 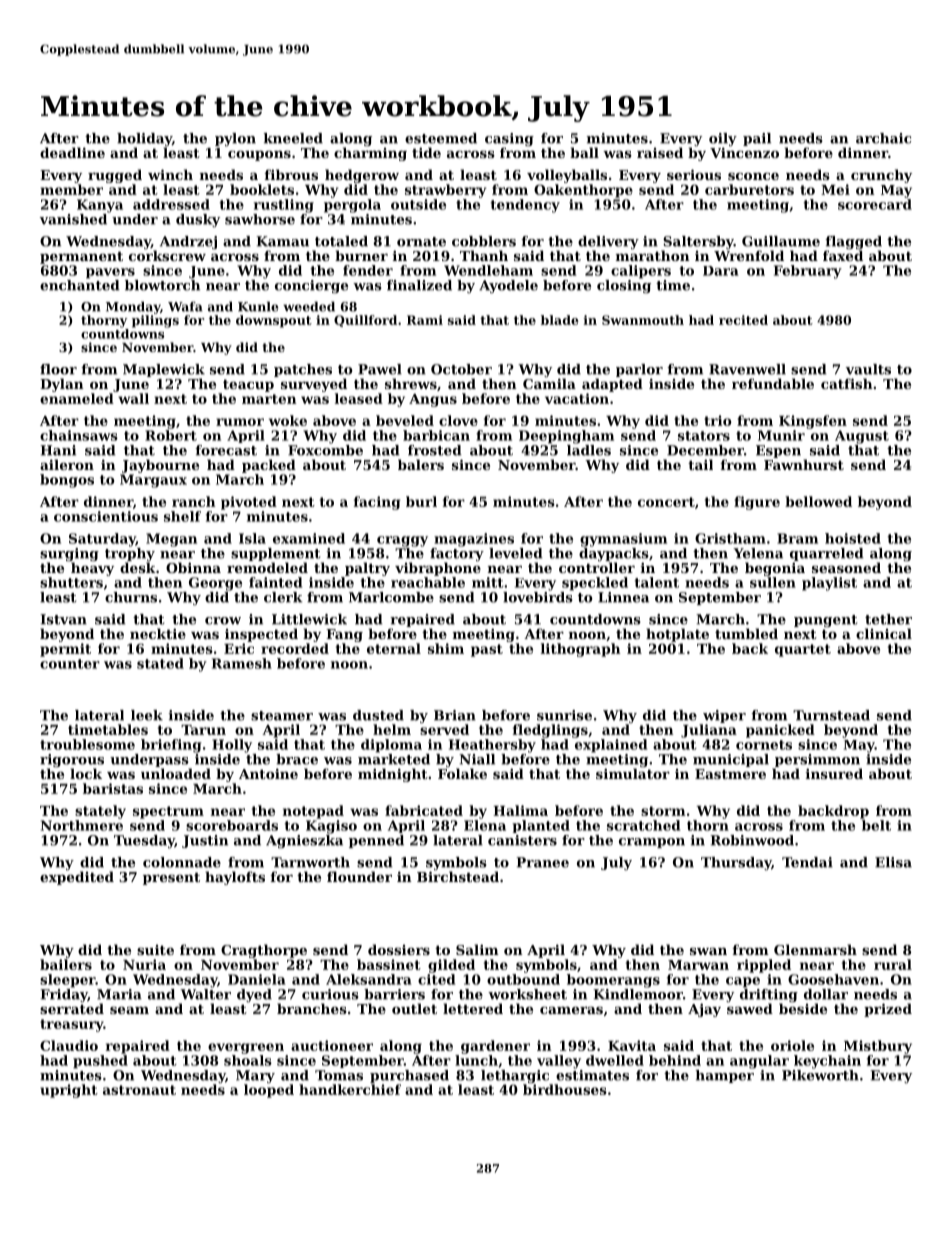 I want to click on Birchstead, so click(x=458, y=876).
